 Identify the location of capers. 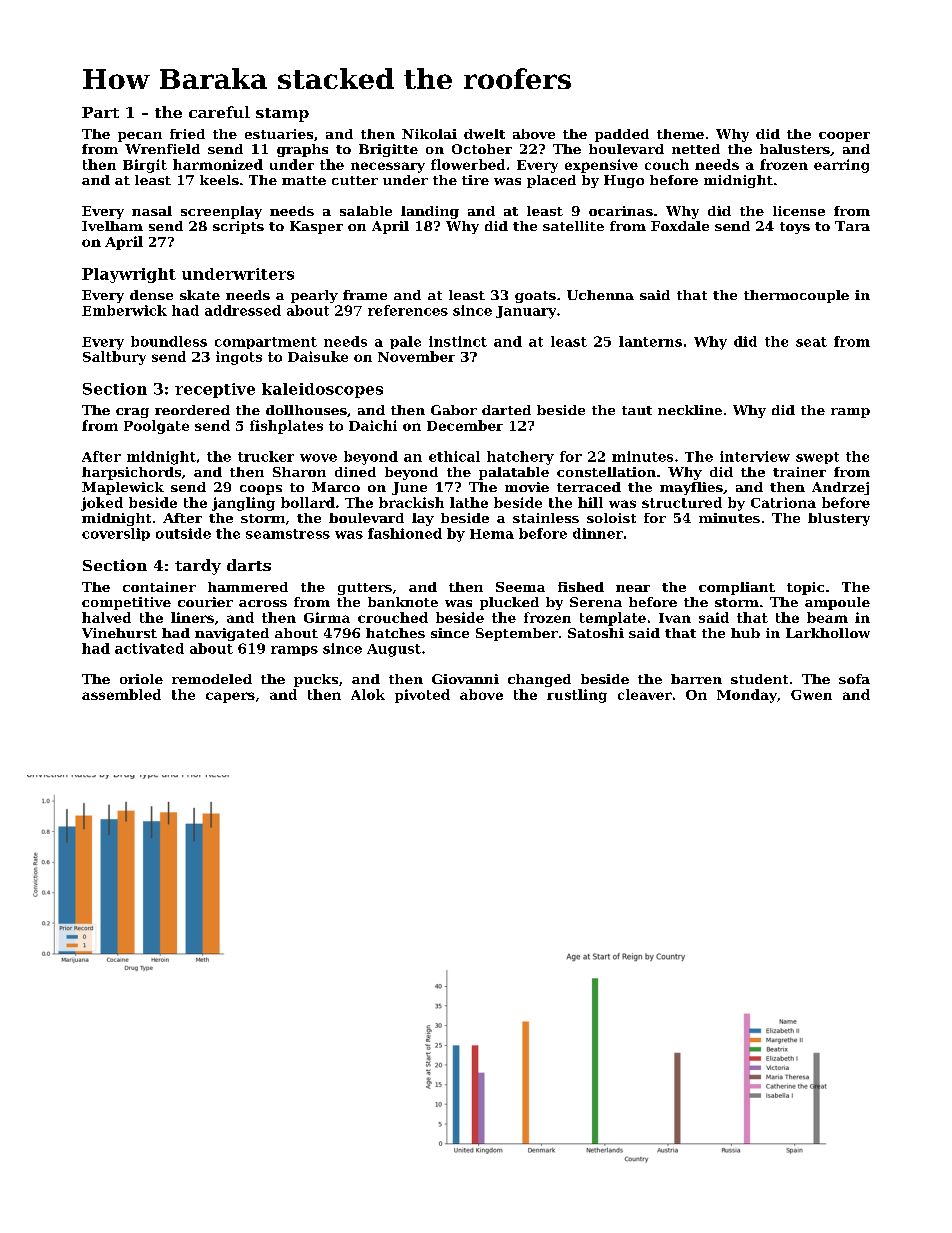
(230, 697).
